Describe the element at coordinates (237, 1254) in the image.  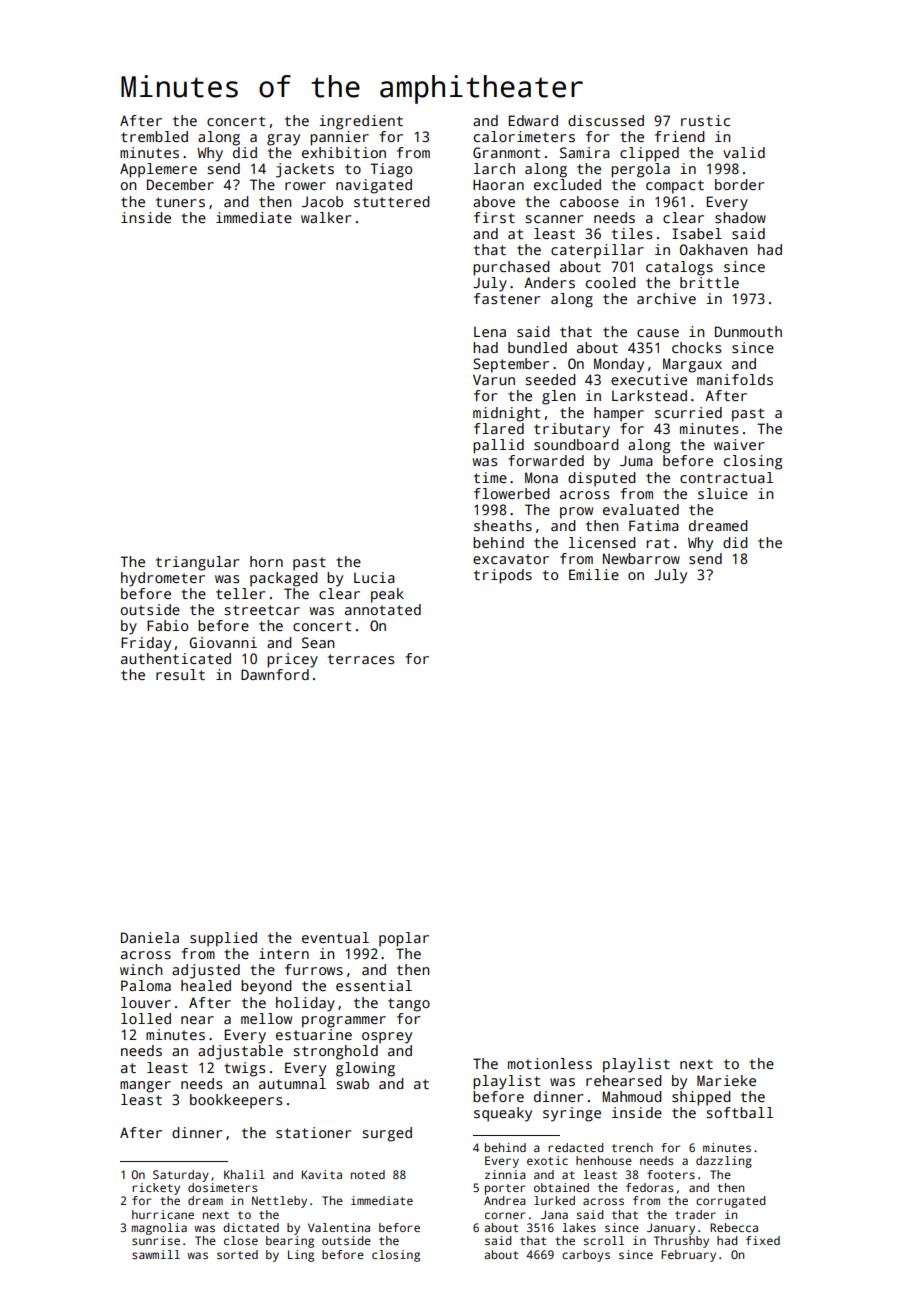
I see `sorted` at that location.
